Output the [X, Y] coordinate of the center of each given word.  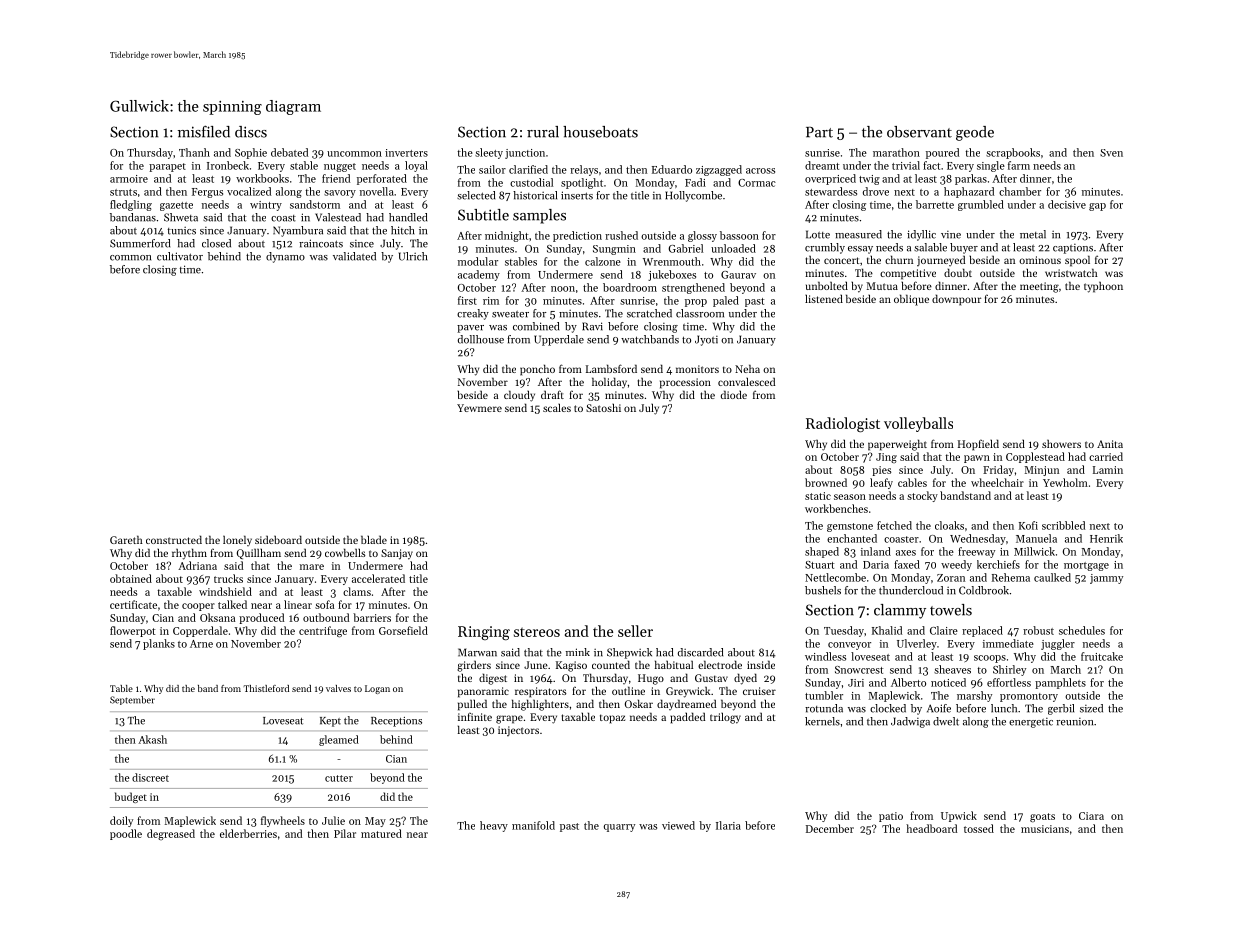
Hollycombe [693, 196]
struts [123, 192]
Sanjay [397, 554]
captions [1073, 249]
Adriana [197, 565]
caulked [1052, 577]
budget [131, 797]
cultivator [180, 256]
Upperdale [559, 340]
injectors [518, 731]
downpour [956, 300]
